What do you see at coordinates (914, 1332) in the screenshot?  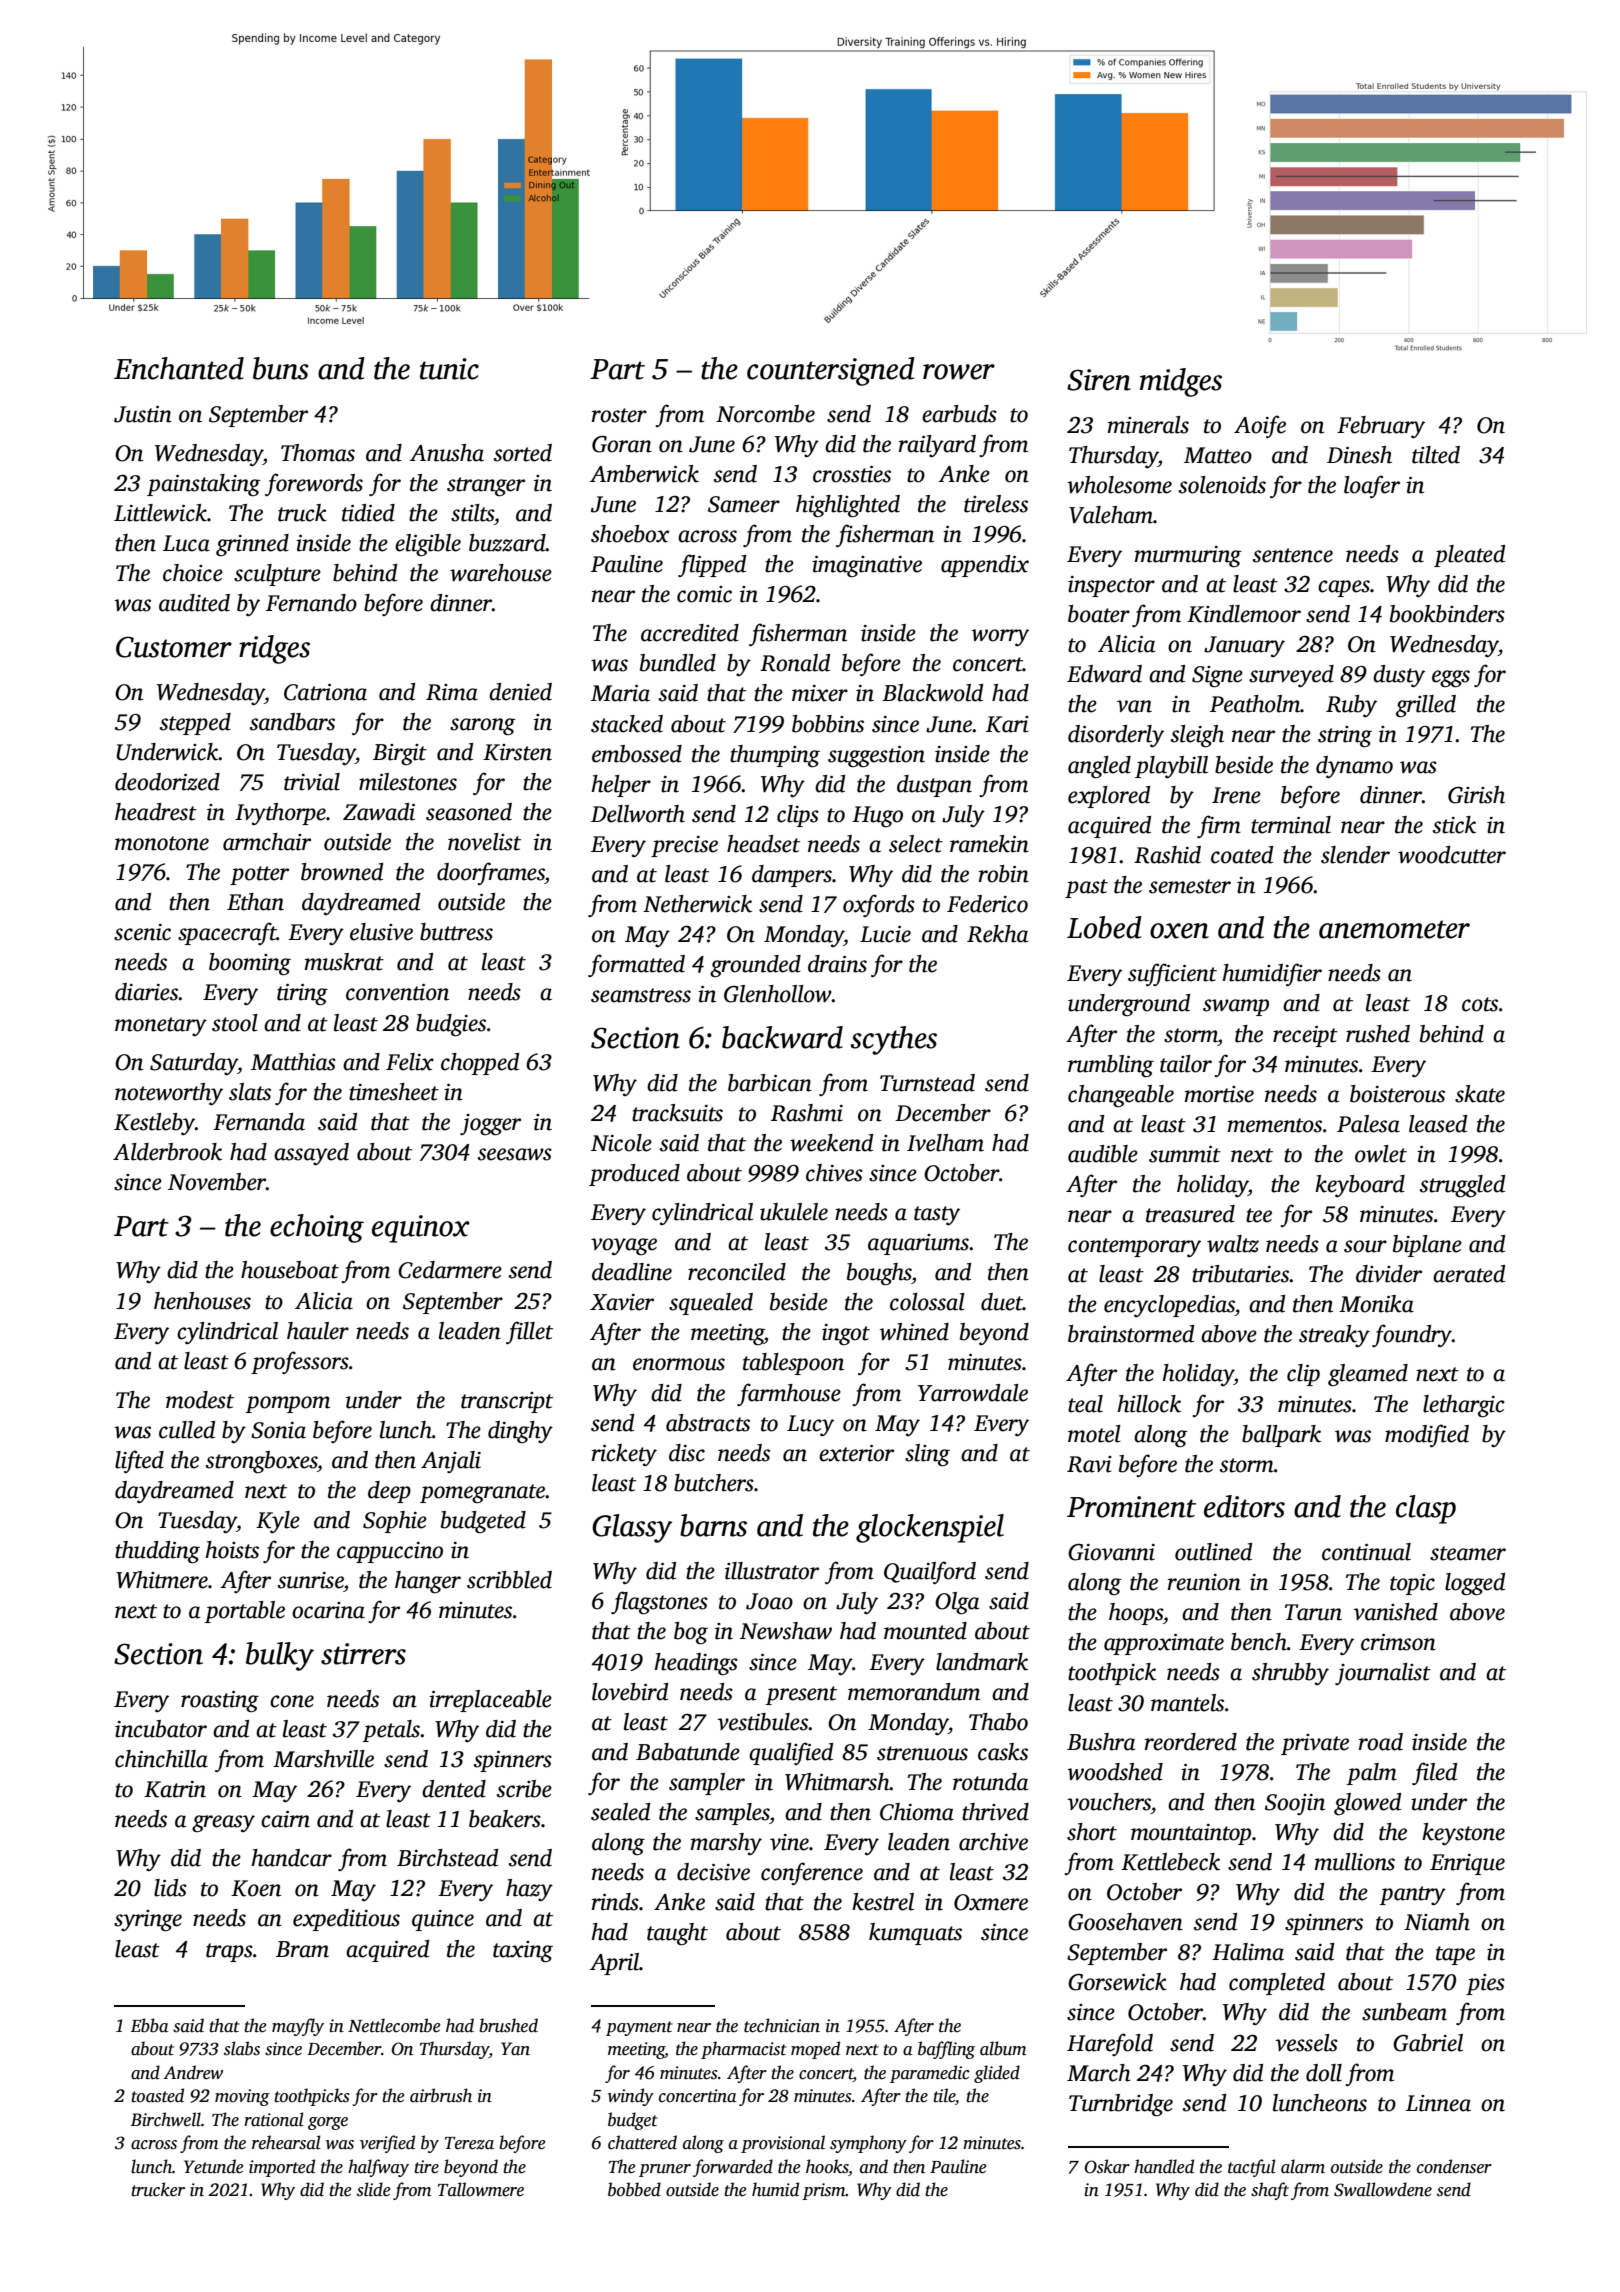 I see `whined` at bounding box center [914, 1332].
